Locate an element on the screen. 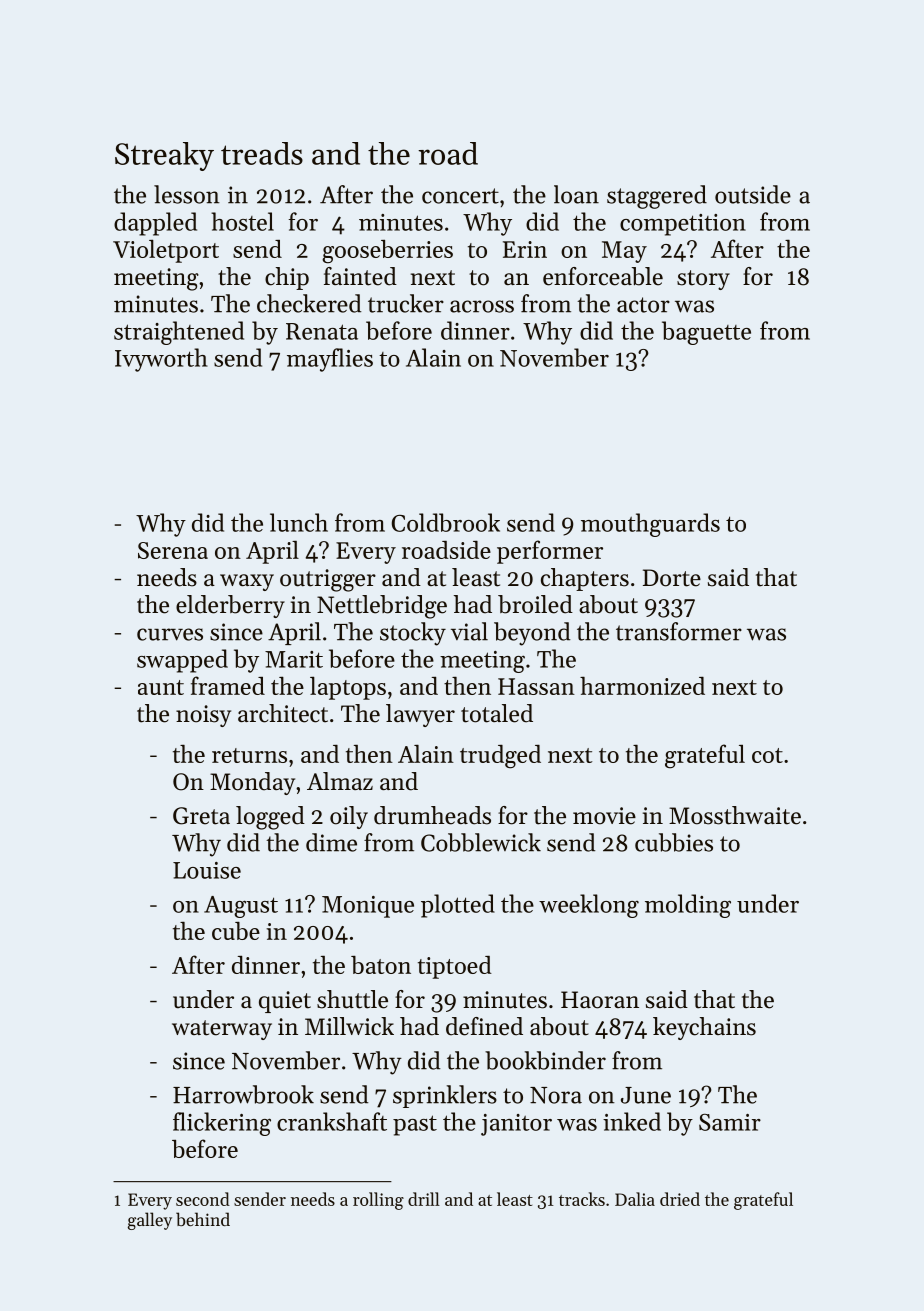  outrigger is located at coordinates (328, 580).
